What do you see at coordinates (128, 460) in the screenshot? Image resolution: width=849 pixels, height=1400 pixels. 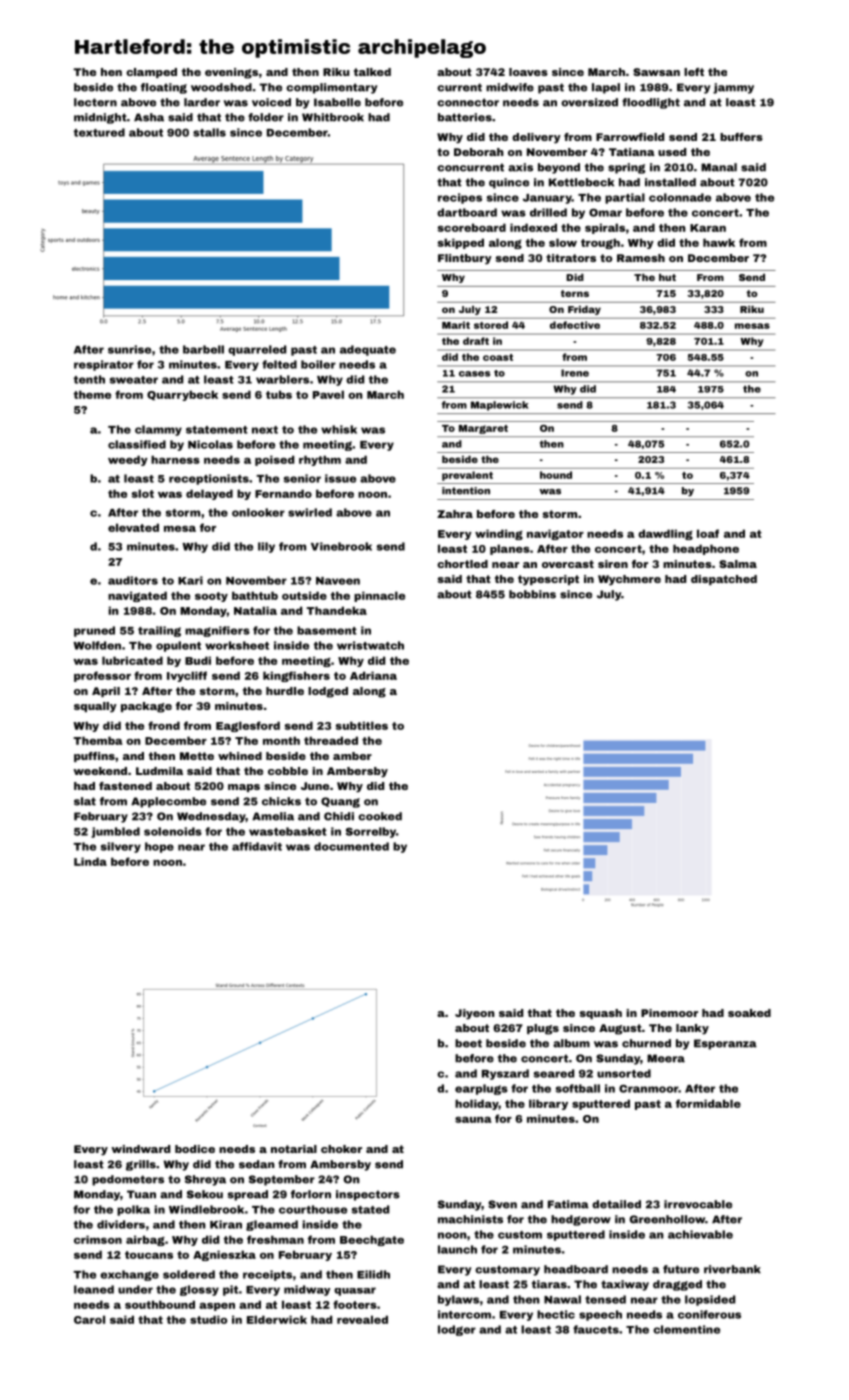 I see `weedy` at bounding box center [128, 460].
